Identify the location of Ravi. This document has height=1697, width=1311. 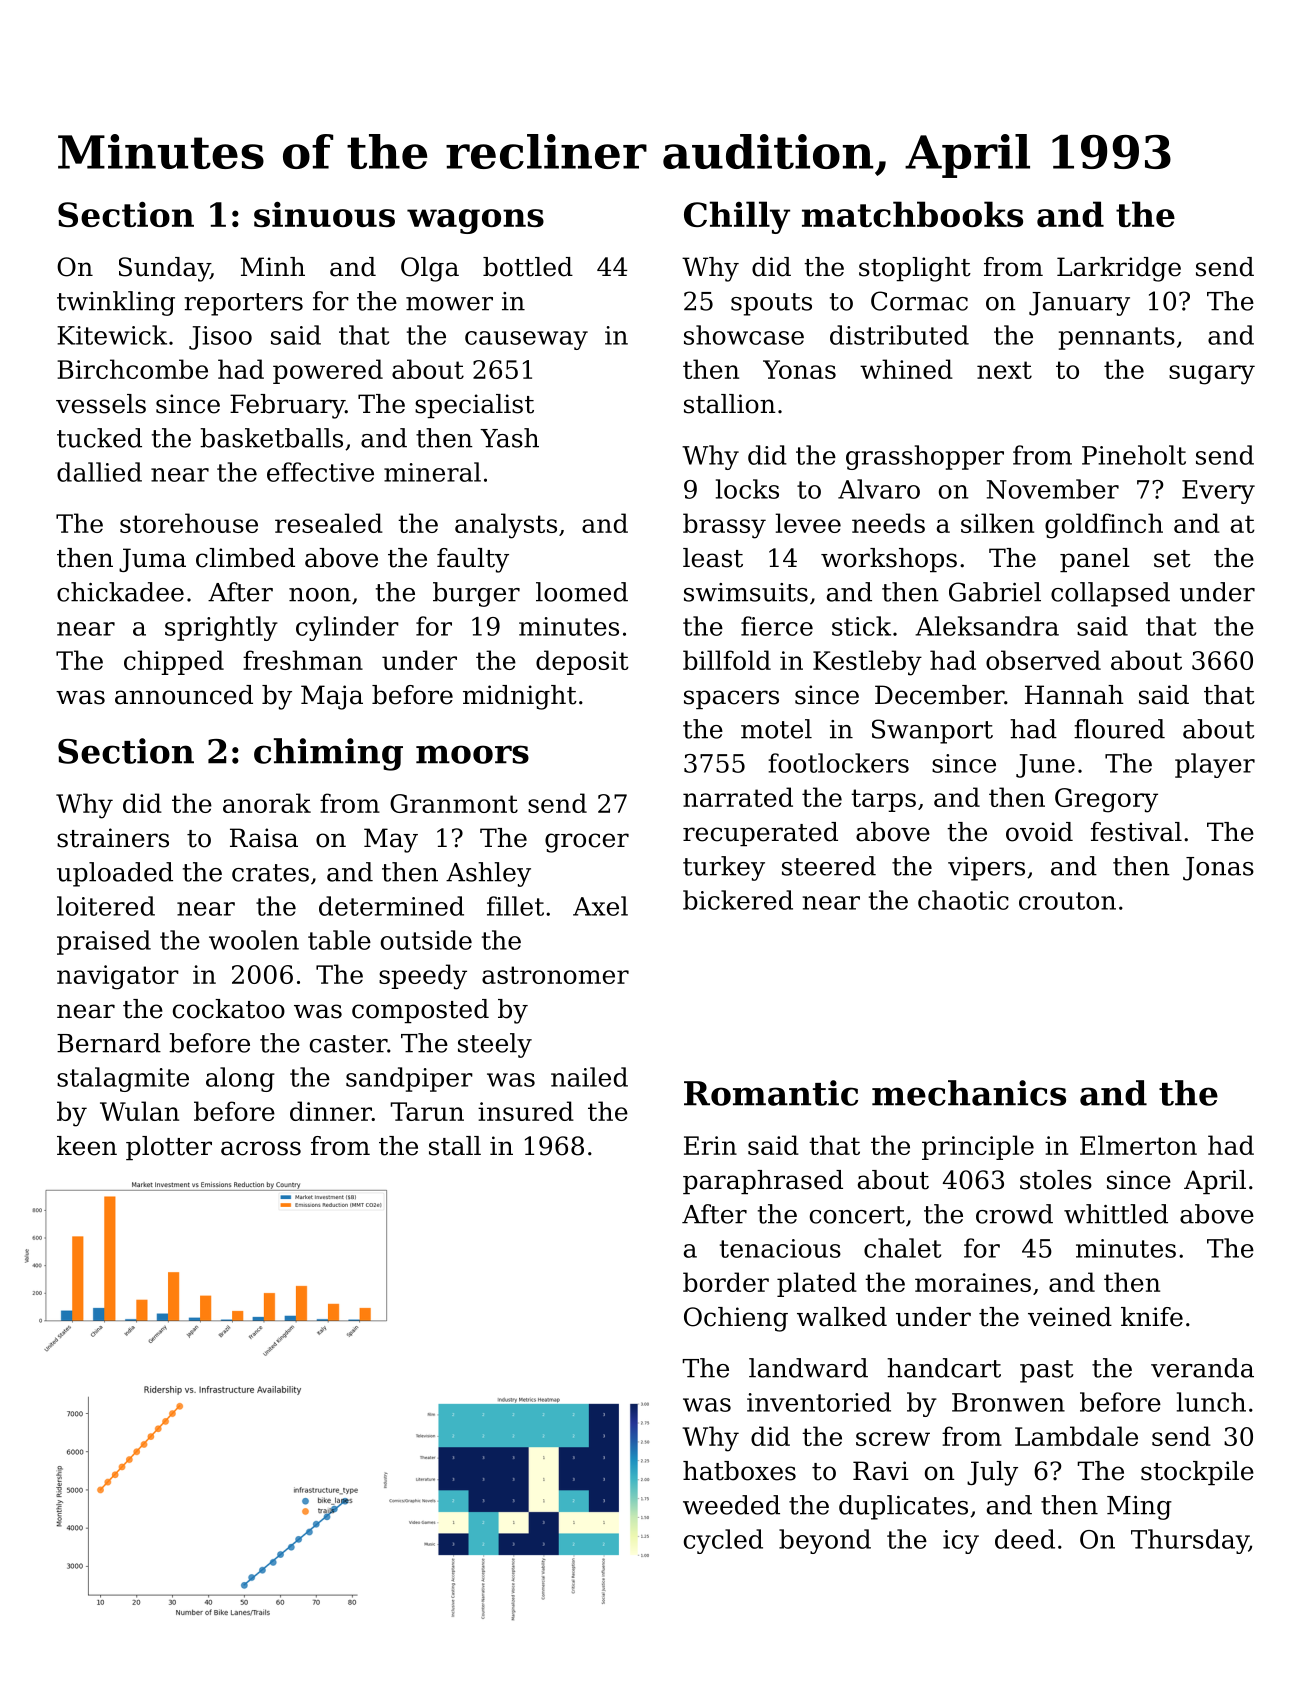
(880, 1471).
